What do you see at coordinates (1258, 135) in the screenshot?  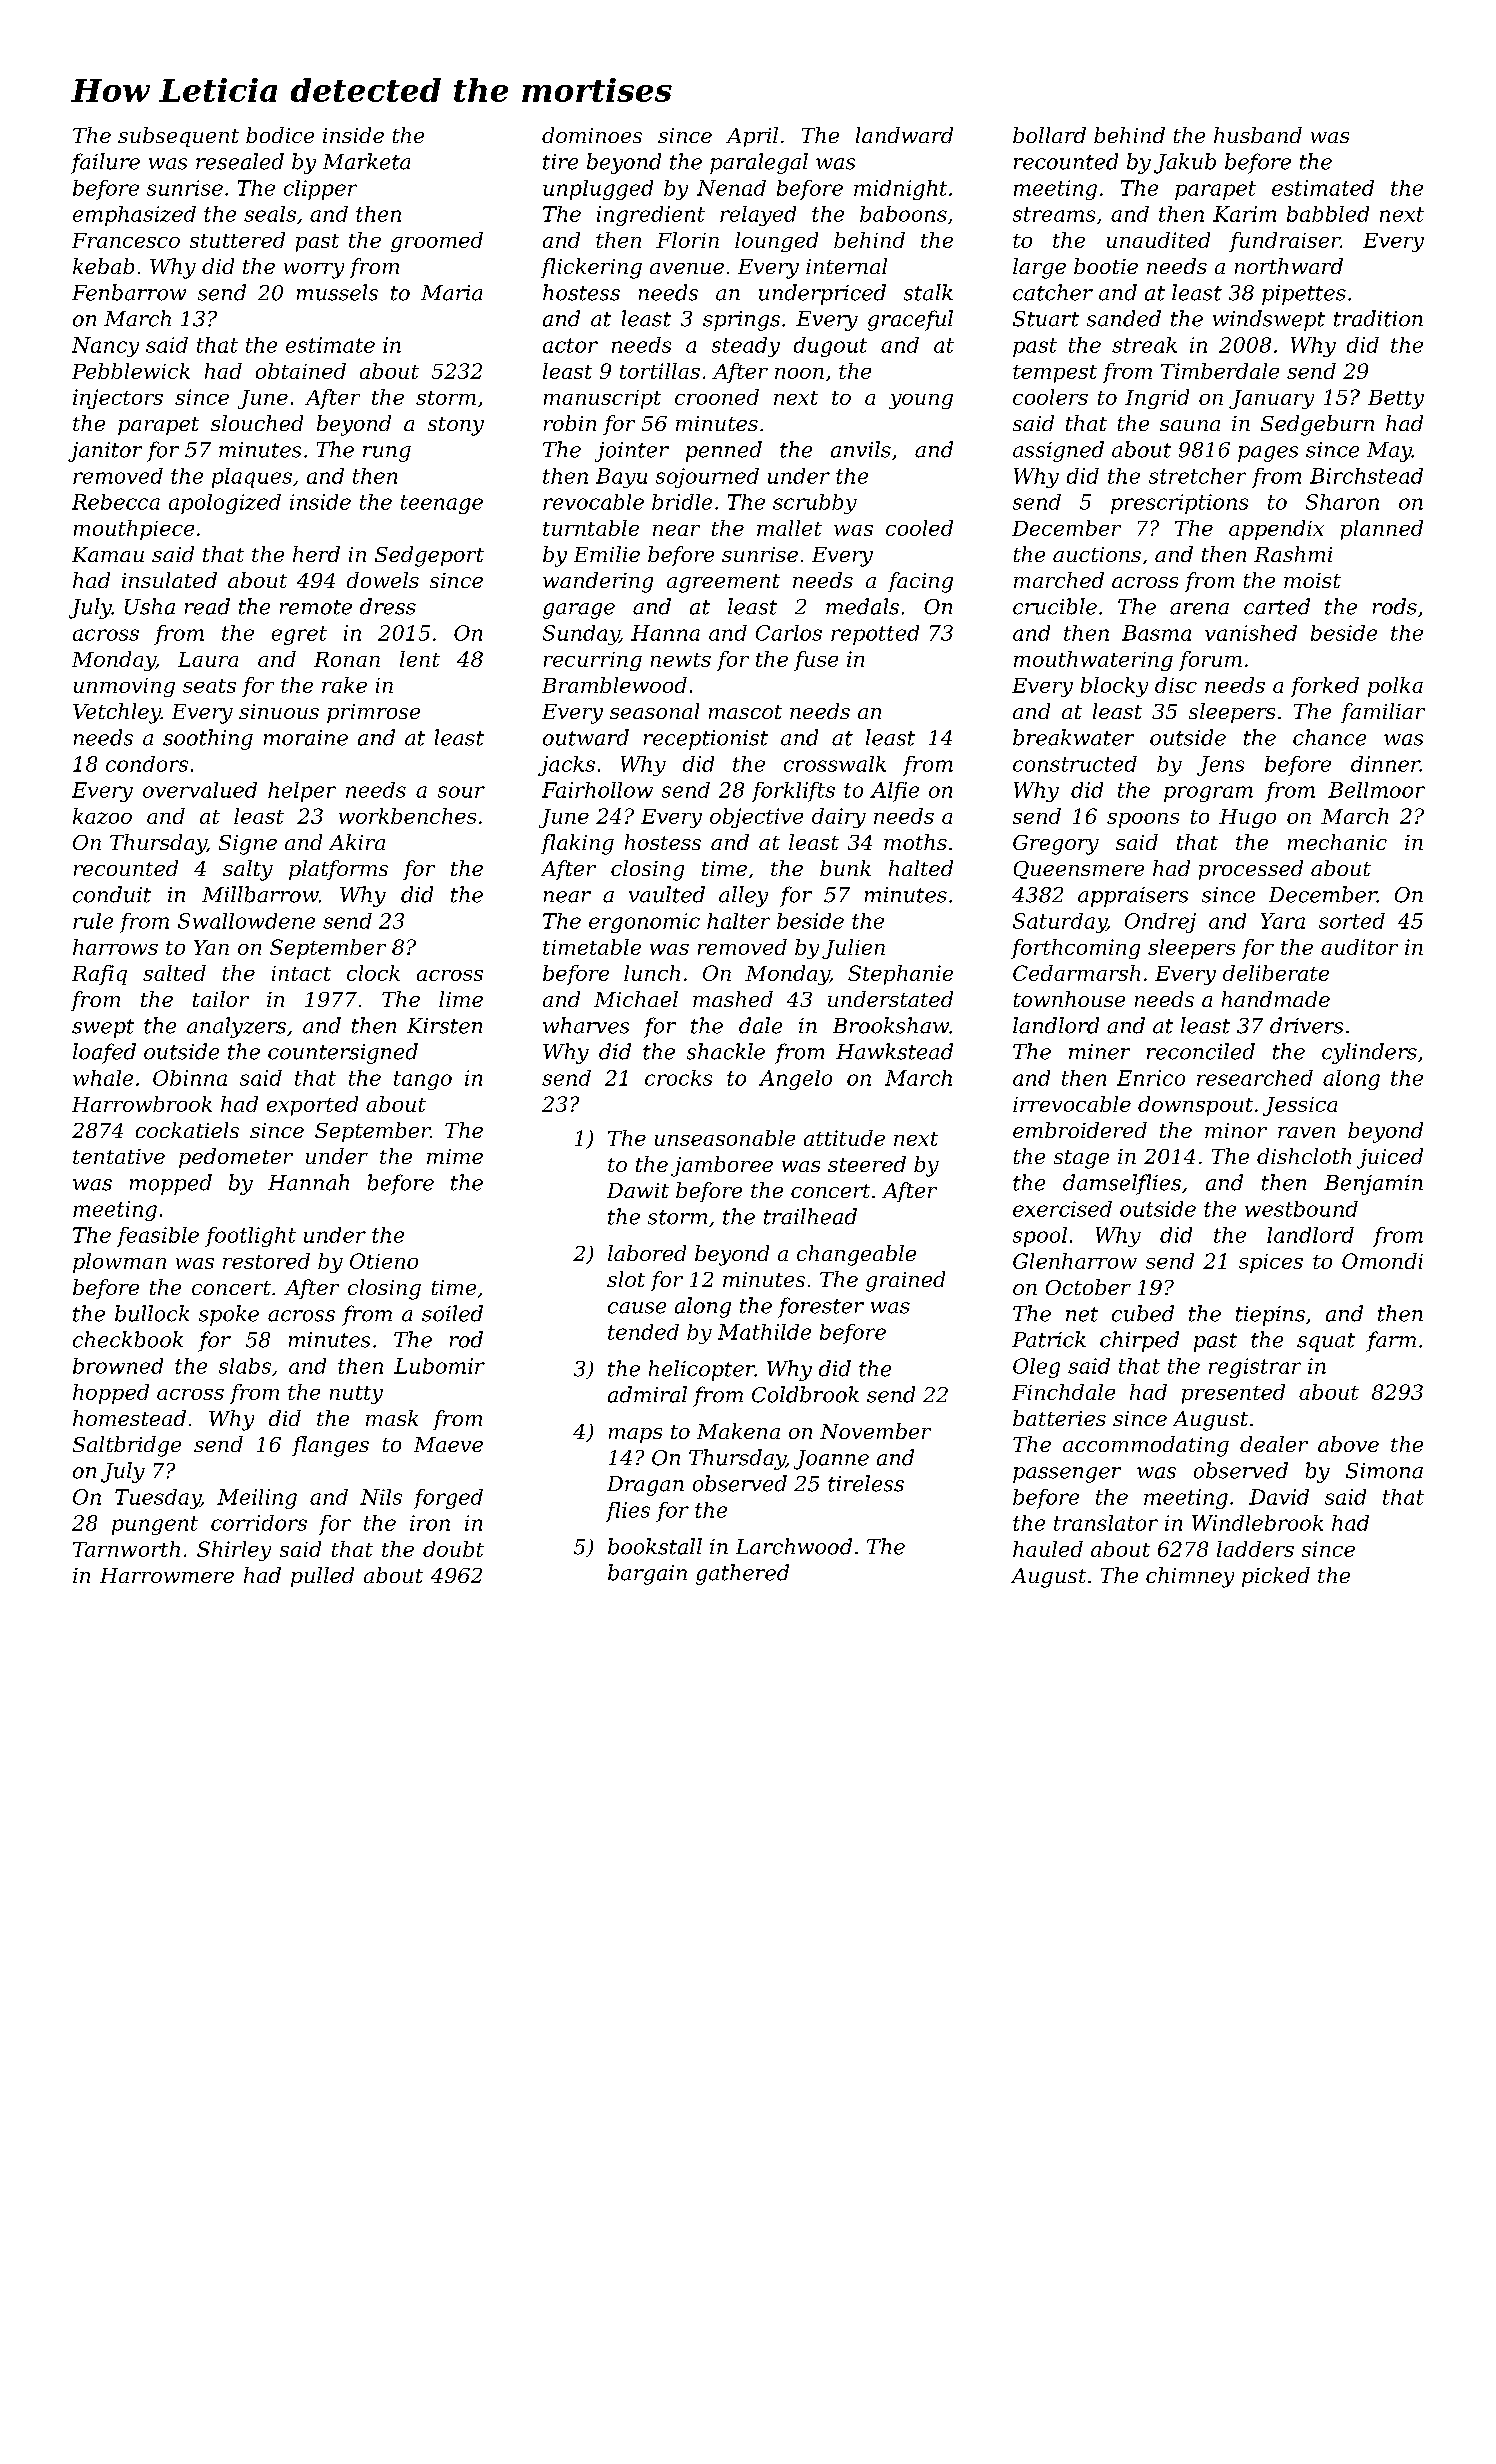 I see `husband` at bounding box center [1258, 135].
